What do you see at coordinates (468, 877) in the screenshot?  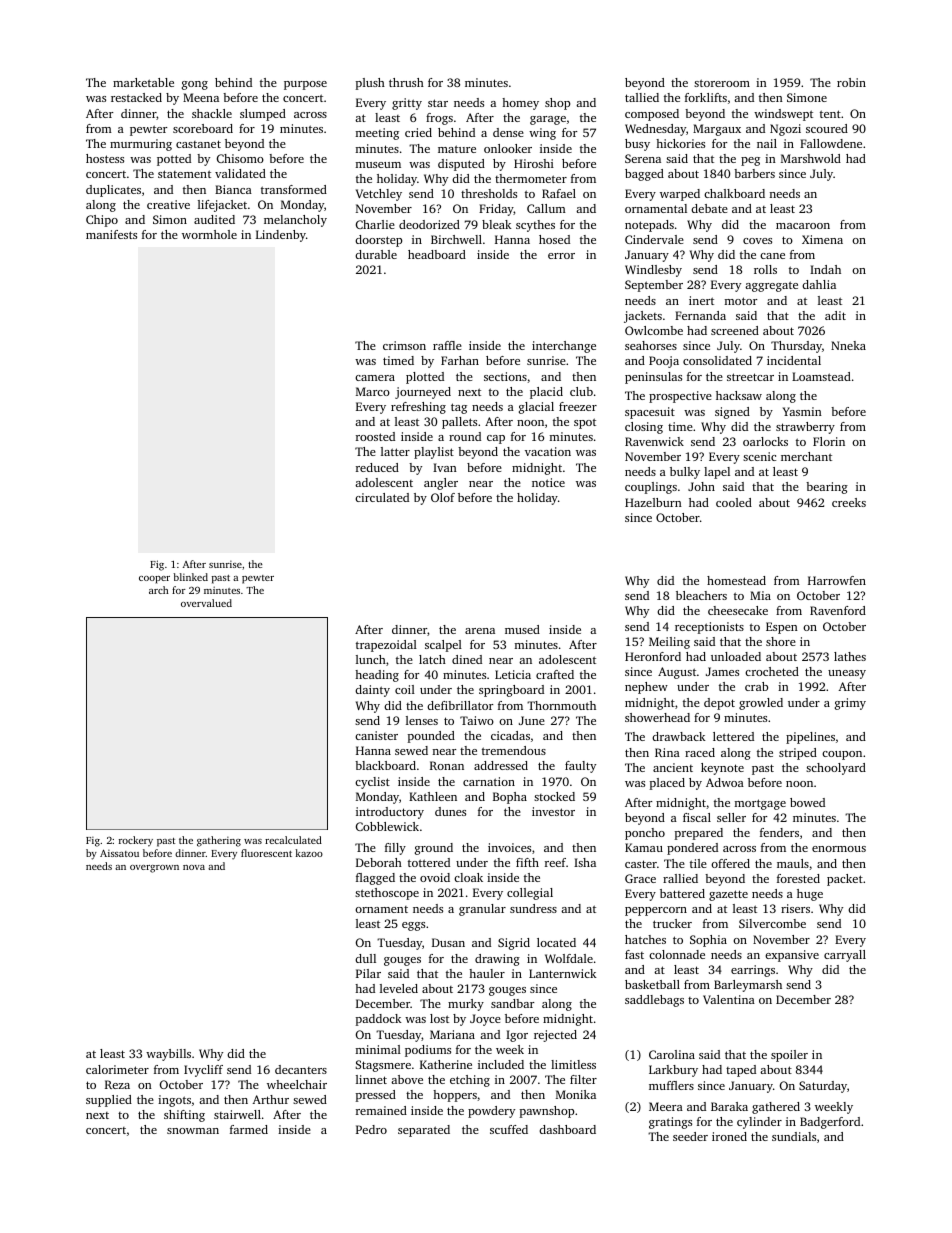 I see `cloak` at bounding box center [468, 877].
